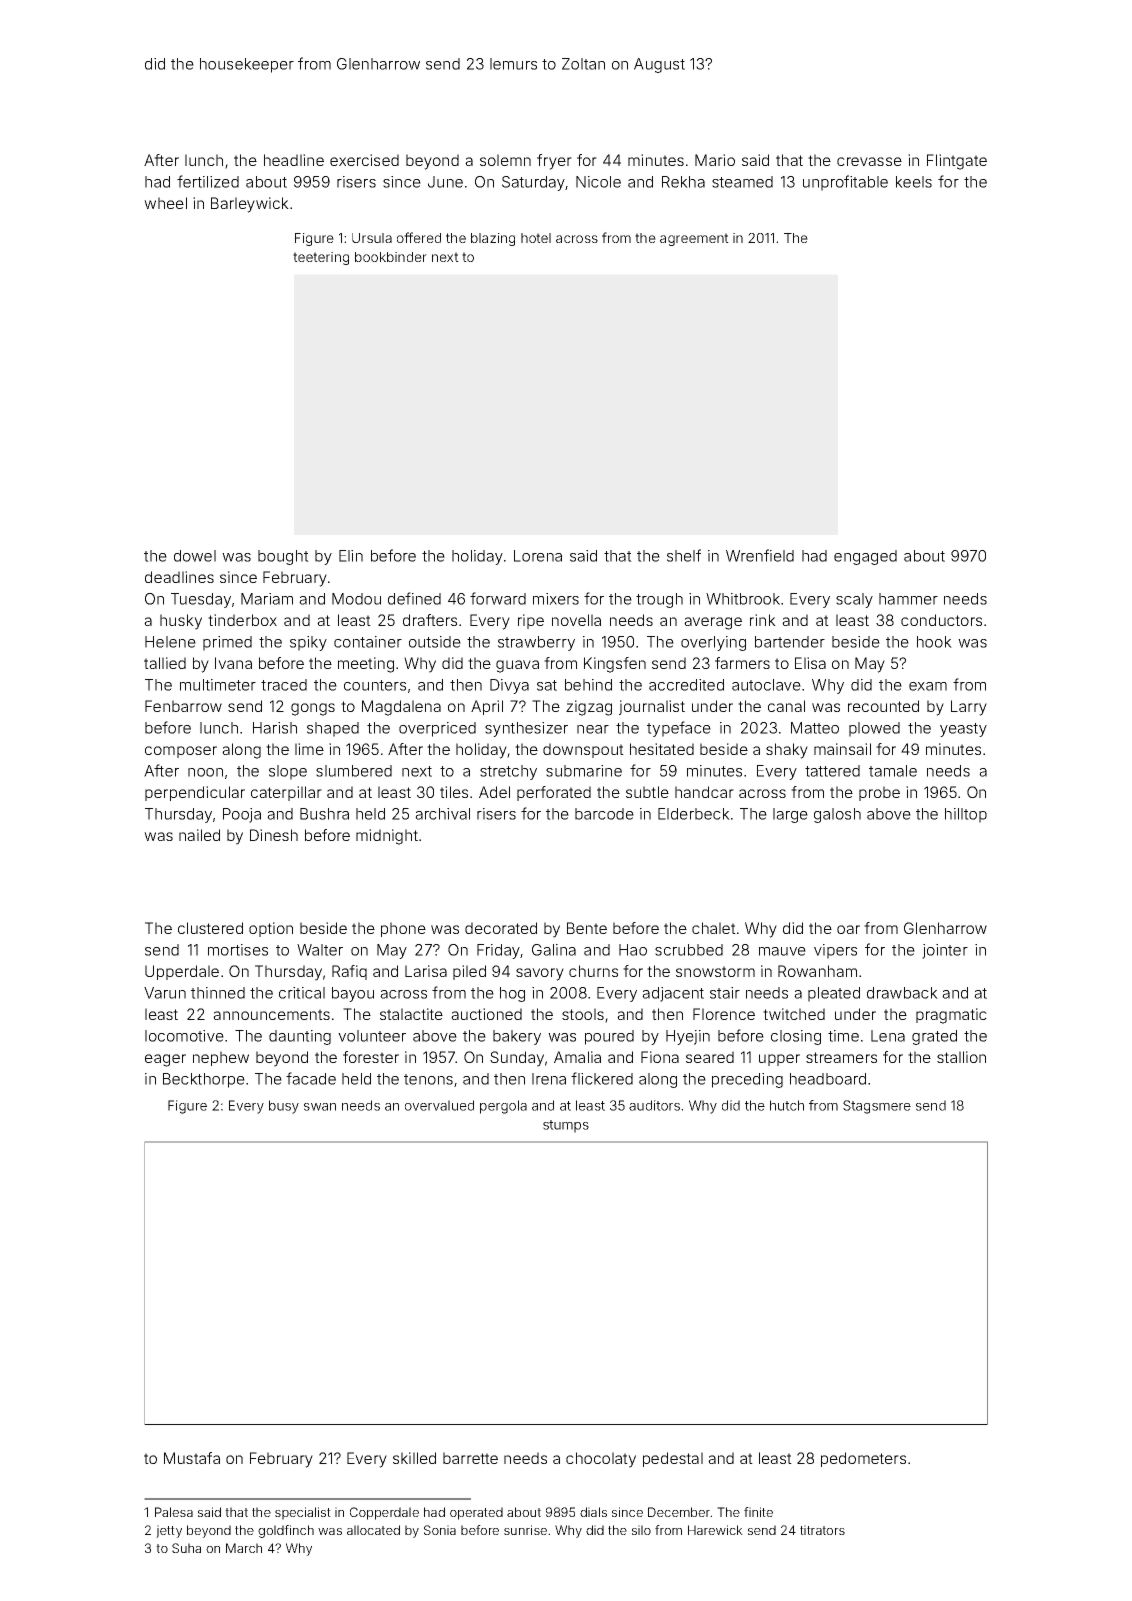 The height and width of the screenshot is (1601, 1132). Describe the element at coordinates (877, 1107) in the screenshot. I see `Stagsmere` at that location.
